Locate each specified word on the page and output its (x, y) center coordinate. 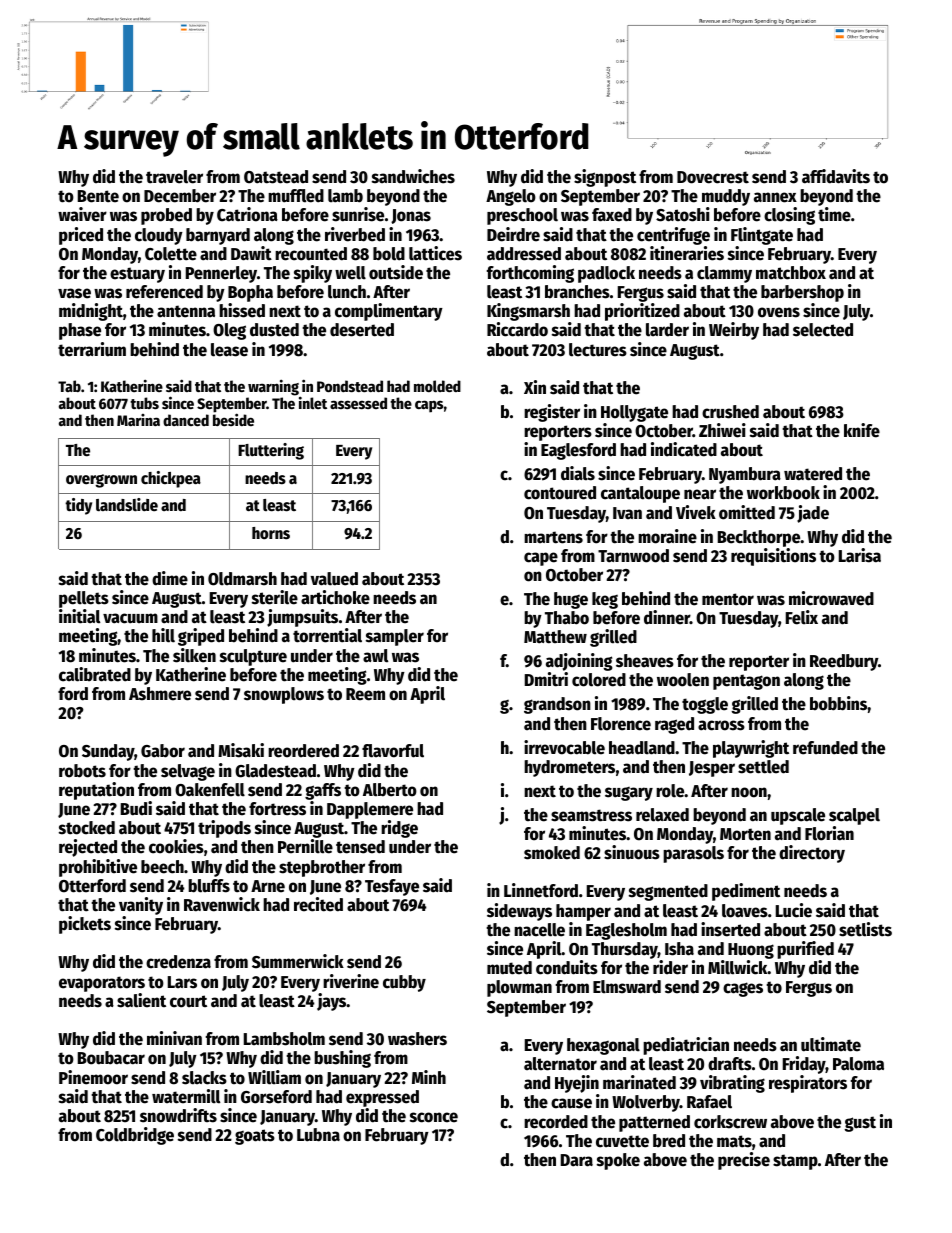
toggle (705, 705)
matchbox (791, 273)
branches (577, 292)
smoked (552, 853)
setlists (865, 929)
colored (599, 680)
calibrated (95, 674)
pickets (85, 925)
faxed (612, 215)
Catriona (247, 214)
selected (823, 330)
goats (255, 1137)
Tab (69, 386)
